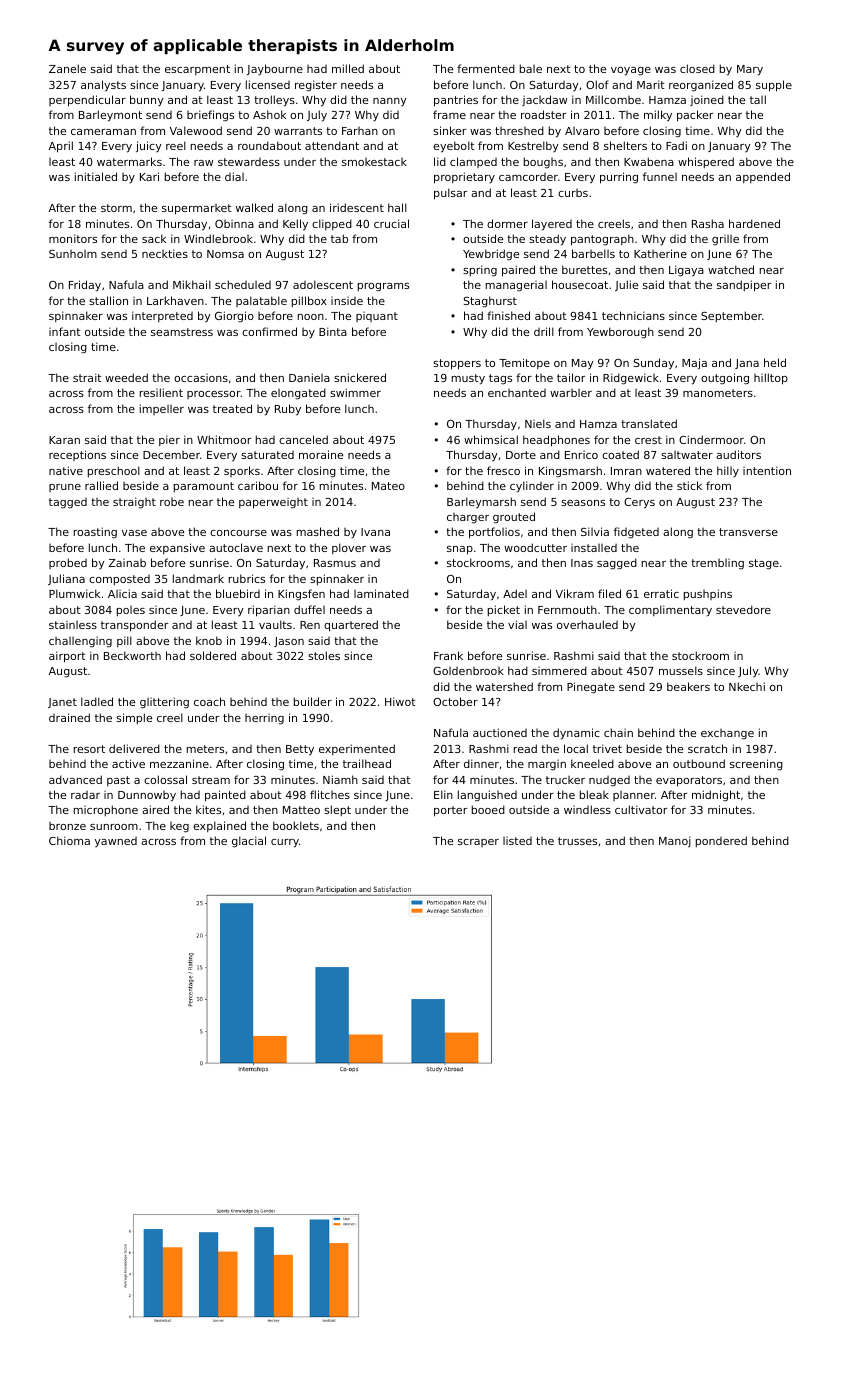 The image size is (849, 1400). Describe the element at coordinates (707, 100) in the image. I see `joined` at that location.
